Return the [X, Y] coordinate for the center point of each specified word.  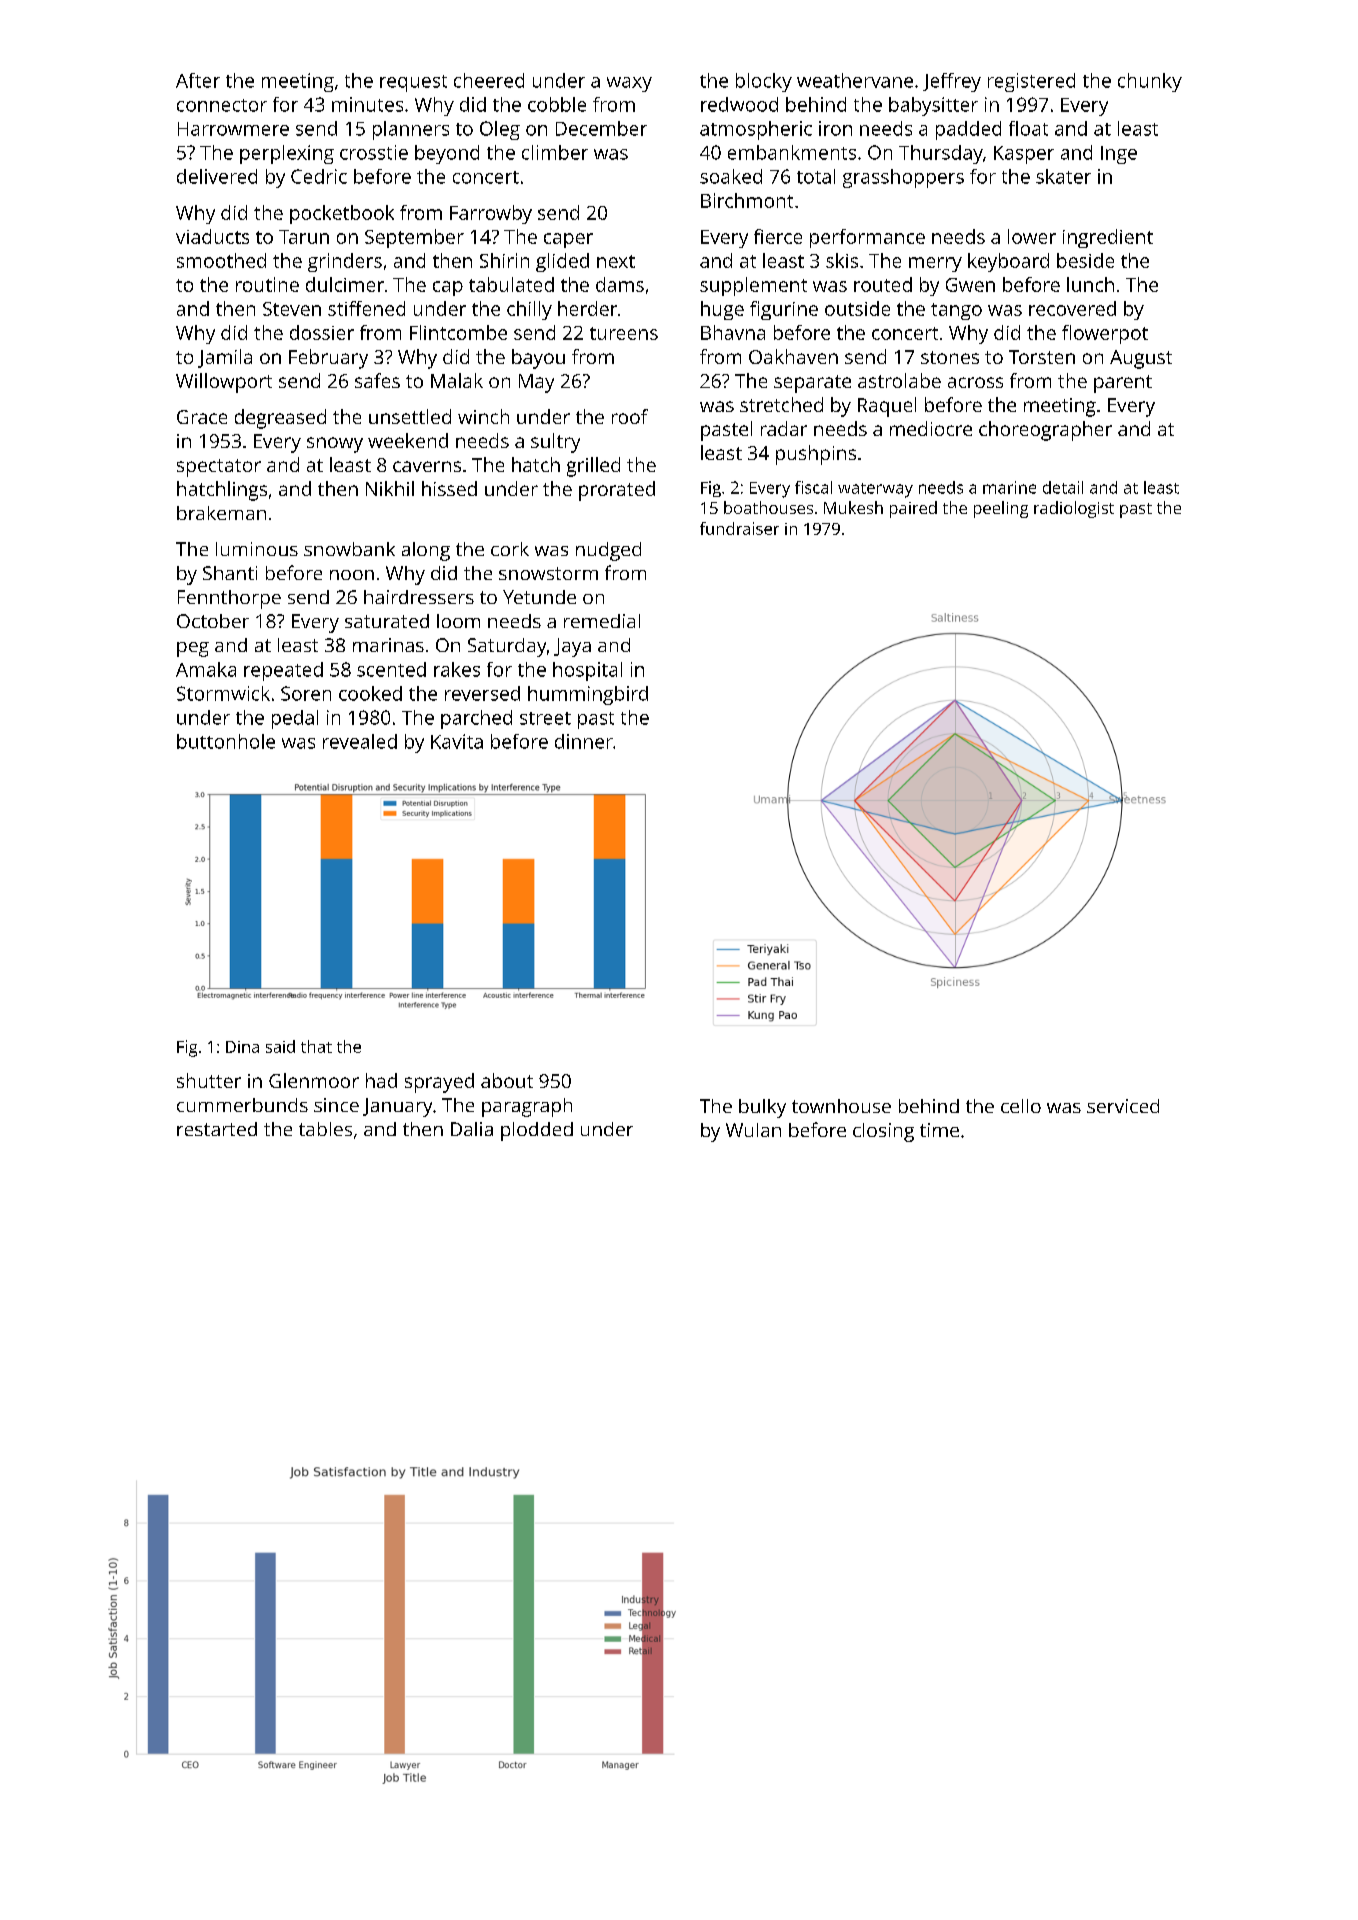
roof [630, 416]
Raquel [887, 407]
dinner [584, 741]
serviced [1123, 1106]
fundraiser [739, 528]
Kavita [457, 741]
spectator [219, 468]
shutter [209, 1080]
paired [913, 509]
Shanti [230, 573]
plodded [537, 1131]
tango [956, 311]
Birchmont [747, 200]
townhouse [841, 1106]
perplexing [287, 154]
